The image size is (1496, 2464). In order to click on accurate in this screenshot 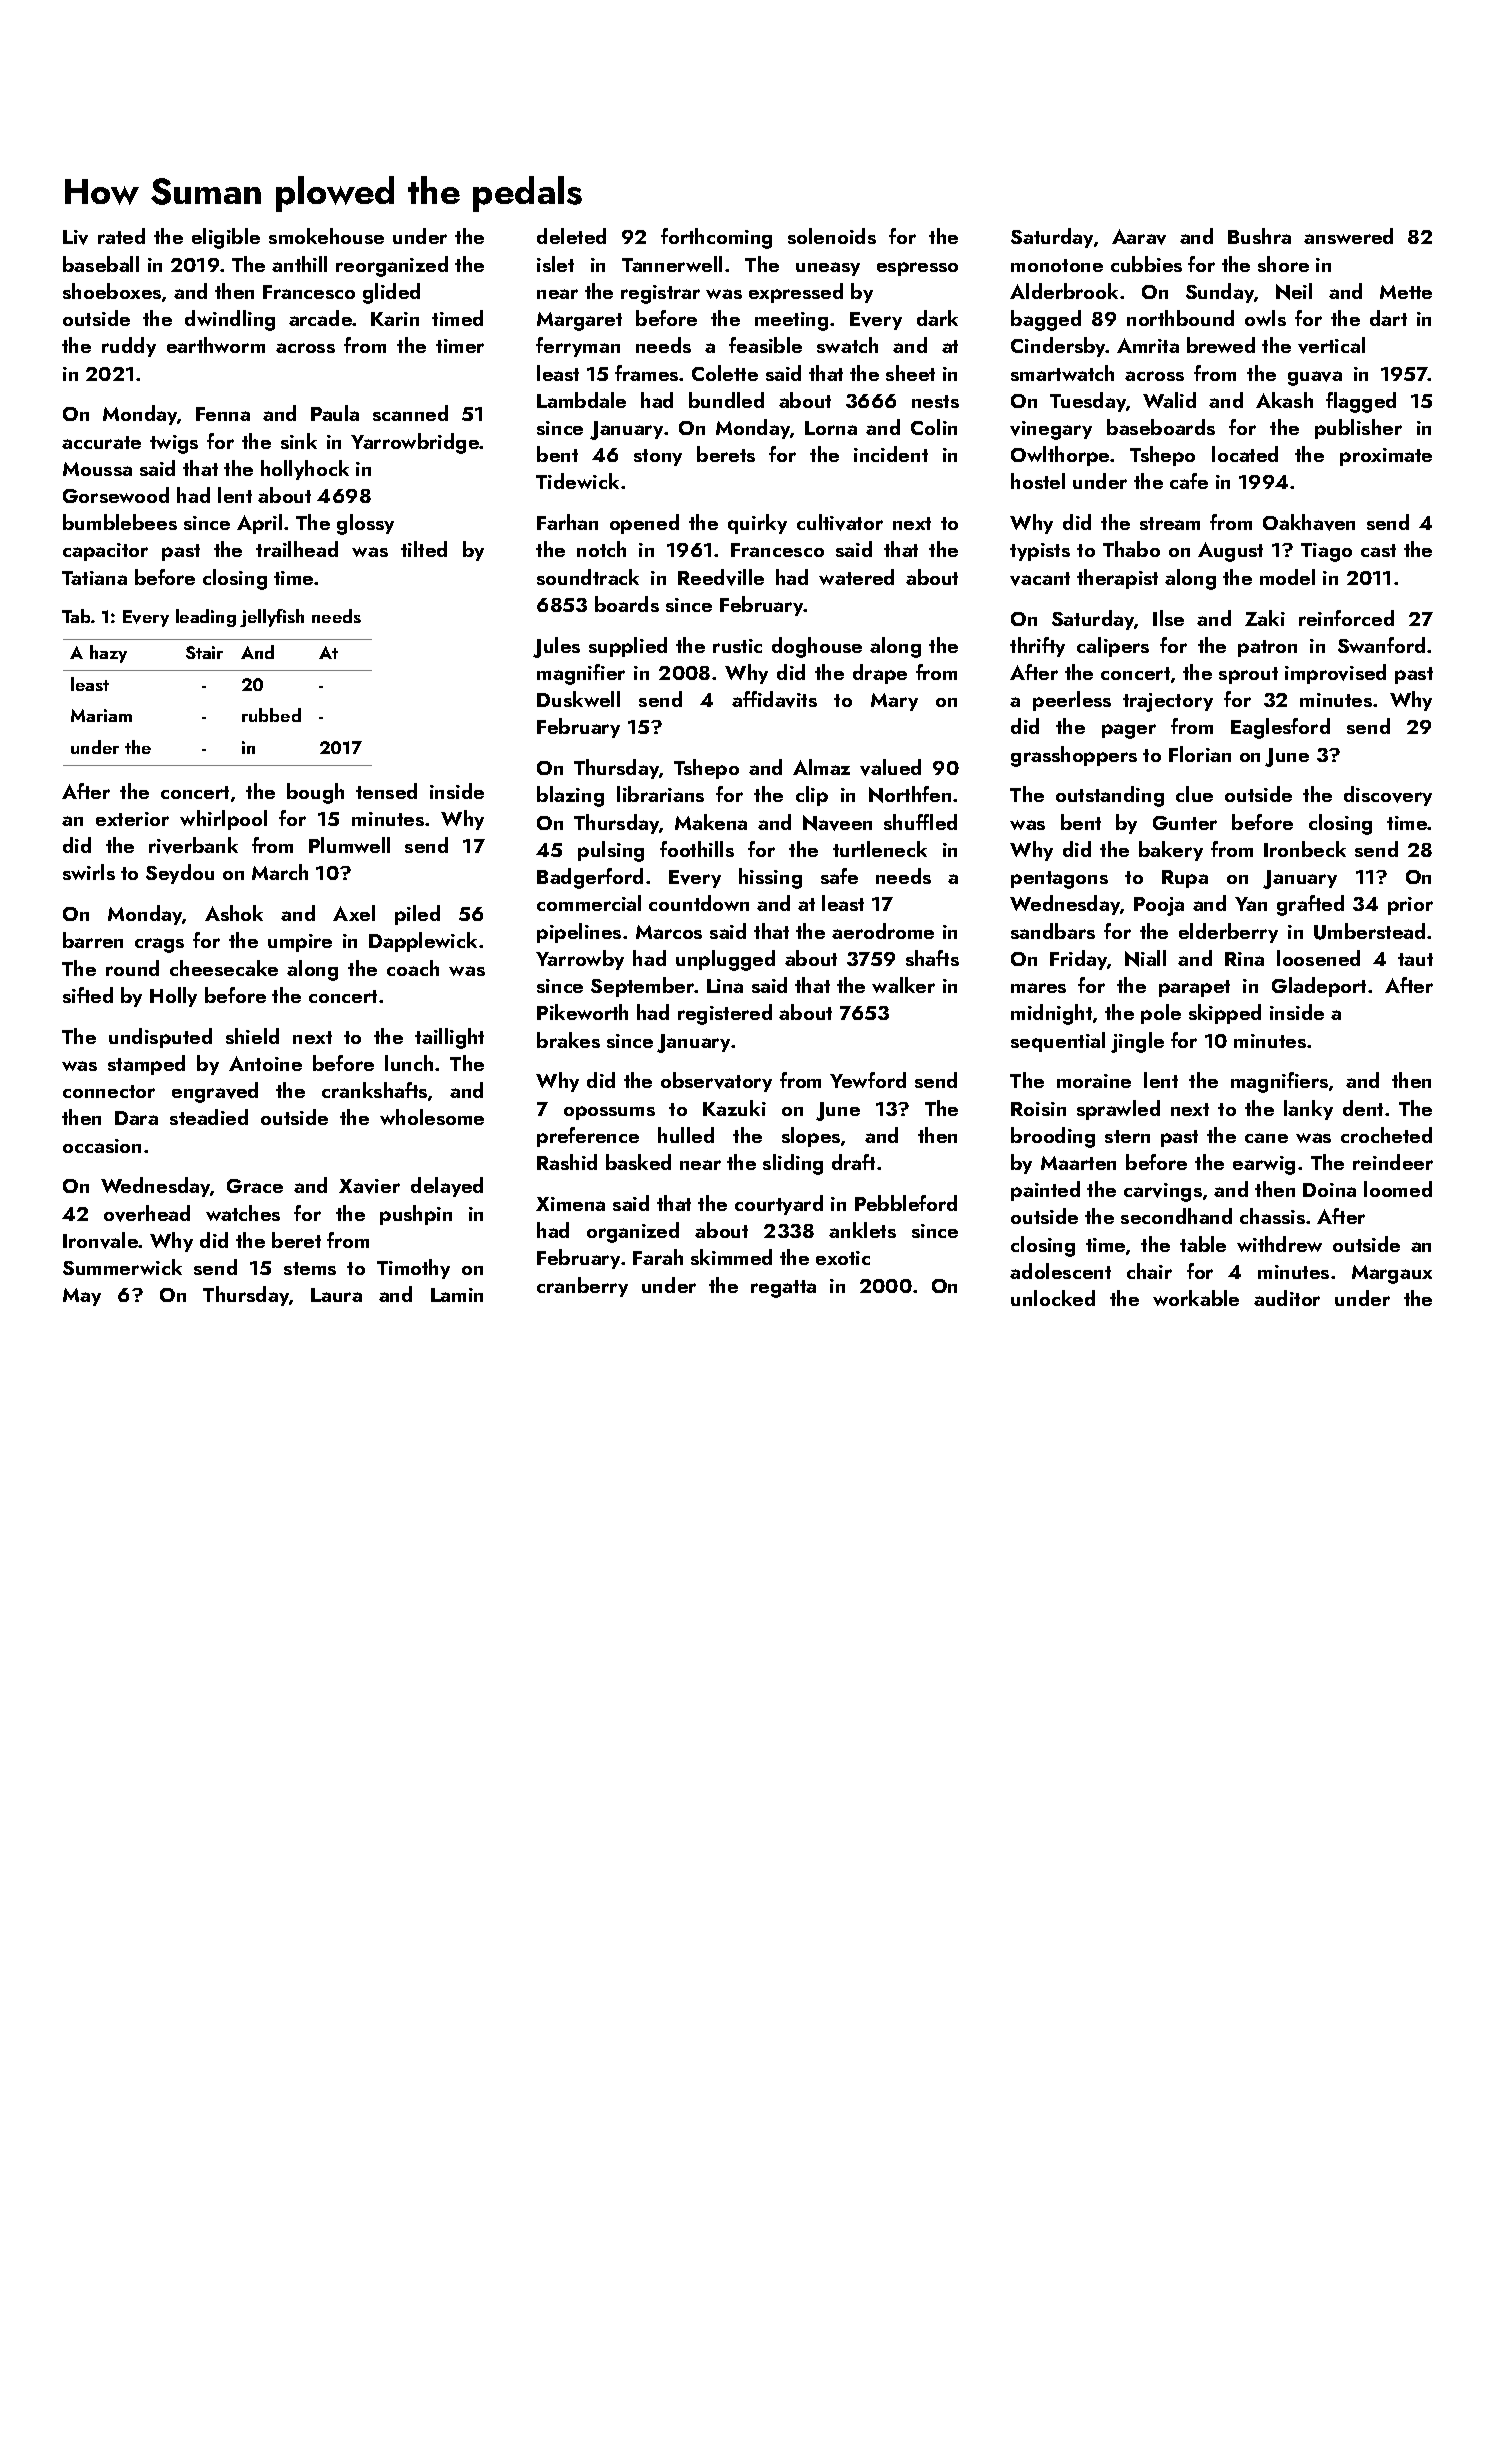, I will do `click(101, 442)`.
